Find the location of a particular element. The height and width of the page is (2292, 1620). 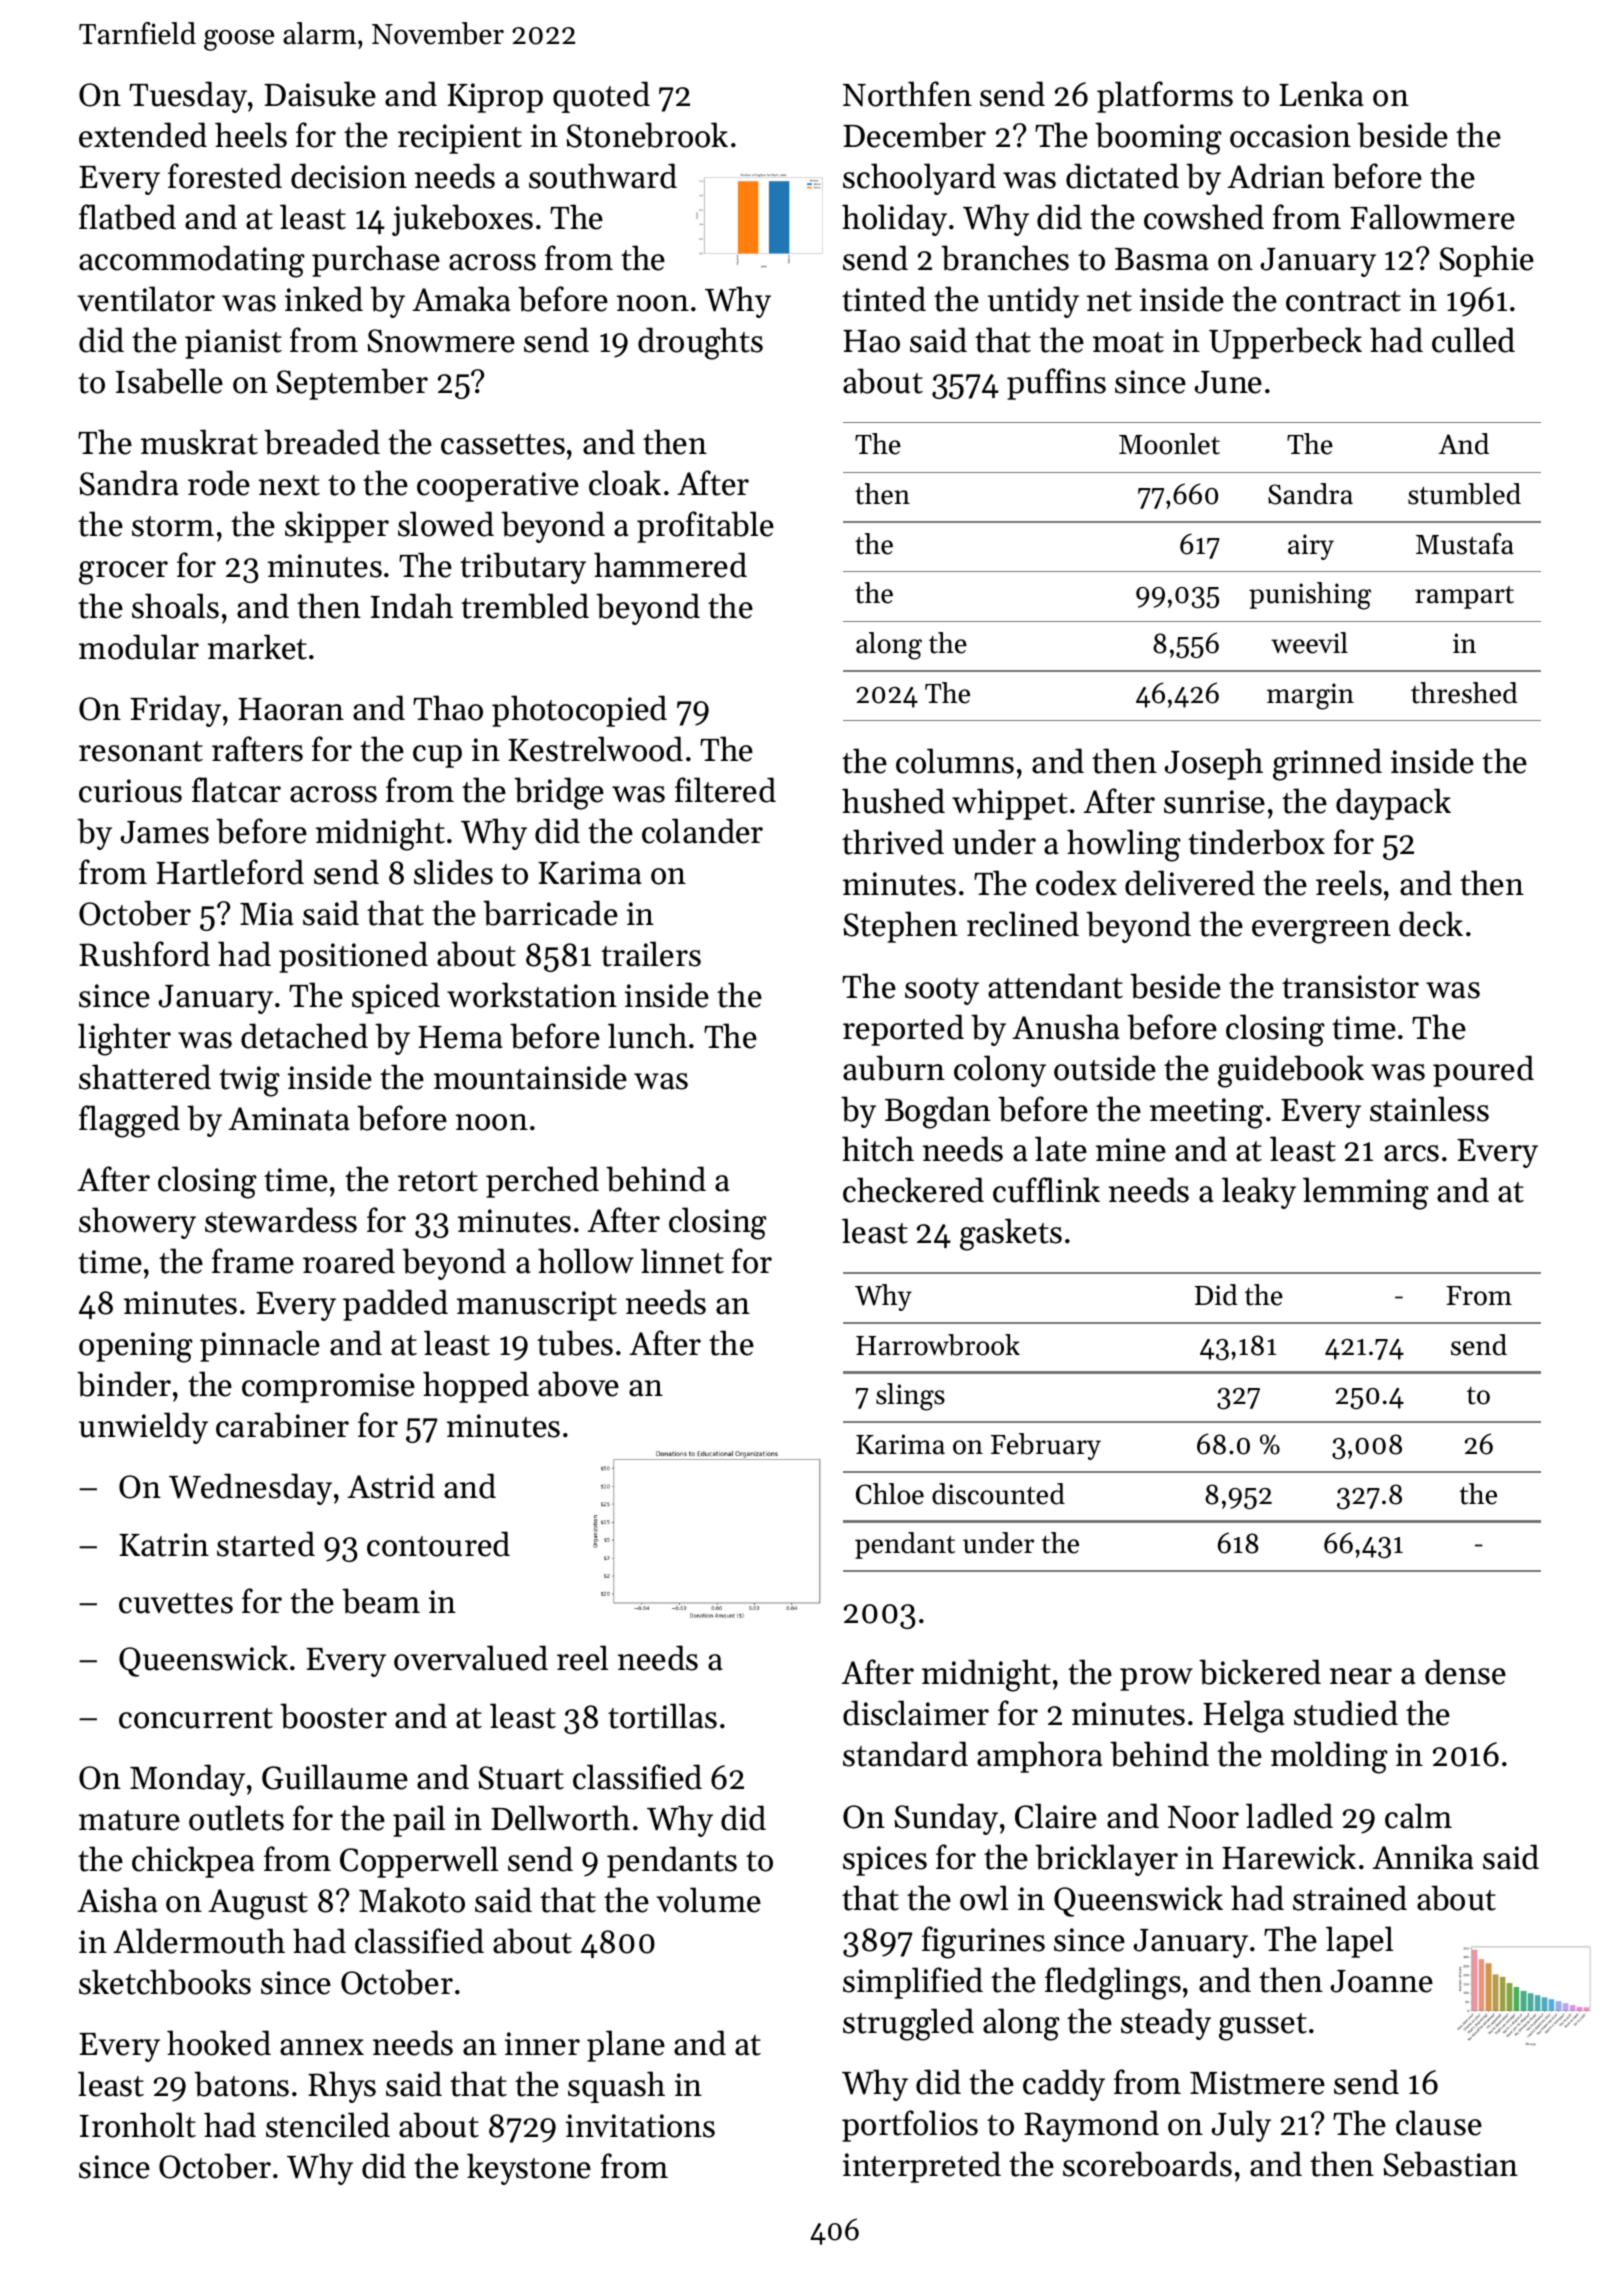

interpreted is located at coordinates (922, 2167).
